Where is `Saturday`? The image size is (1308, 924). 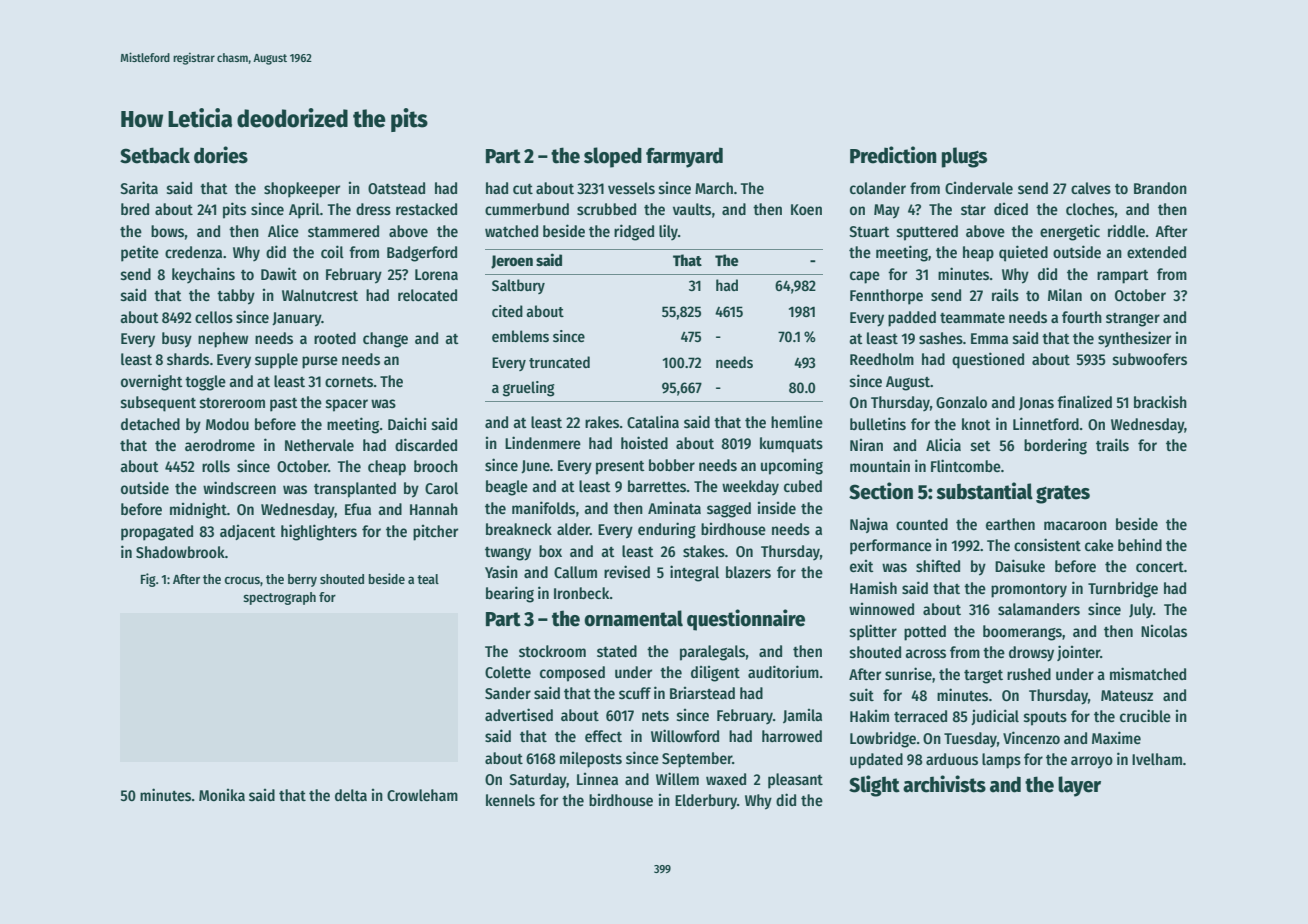
Saturday is located at coordinates (538, 781).
